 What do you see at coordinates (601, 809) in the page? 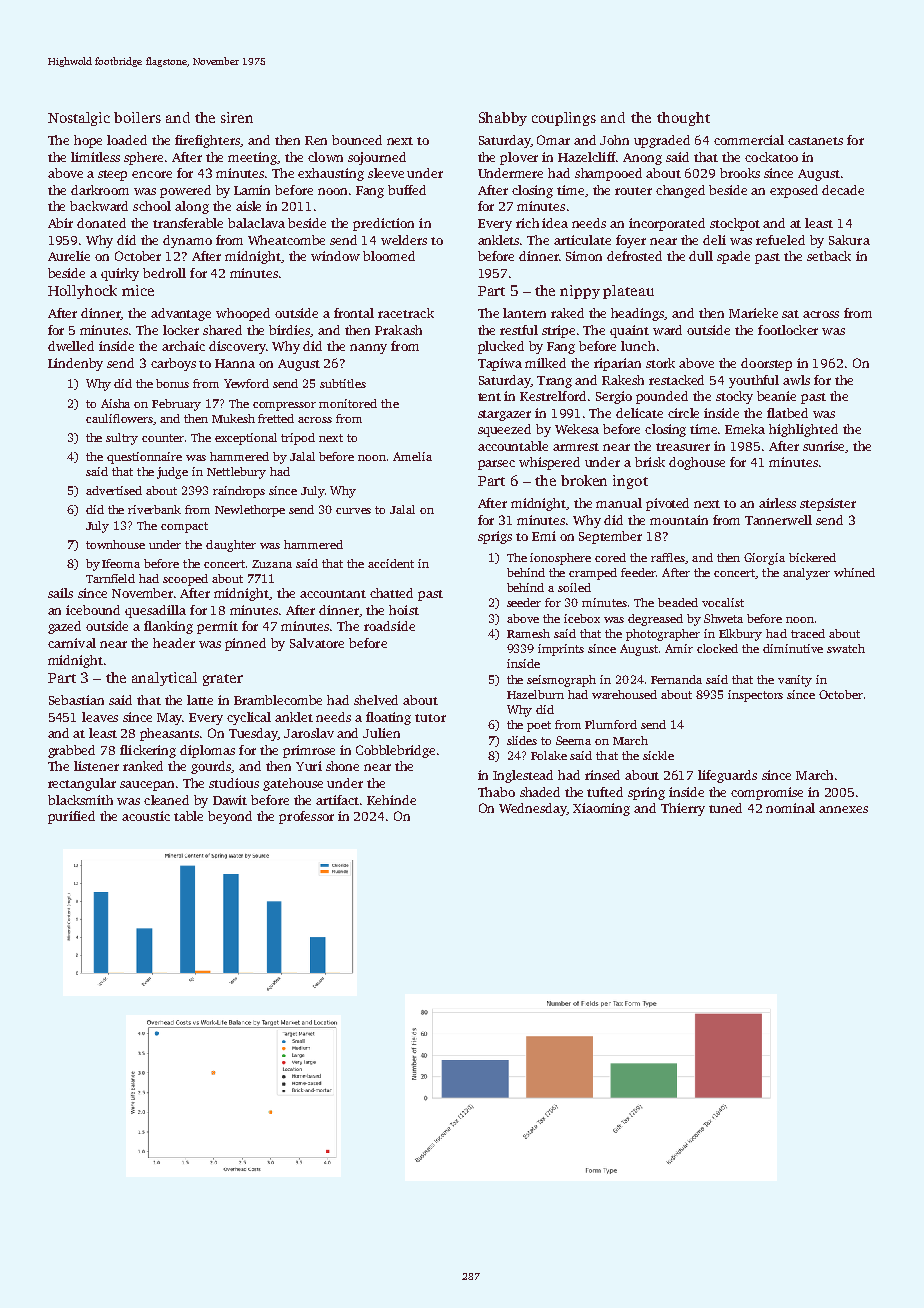
I see `Xiaoming` at bounding box center [601, 809].
